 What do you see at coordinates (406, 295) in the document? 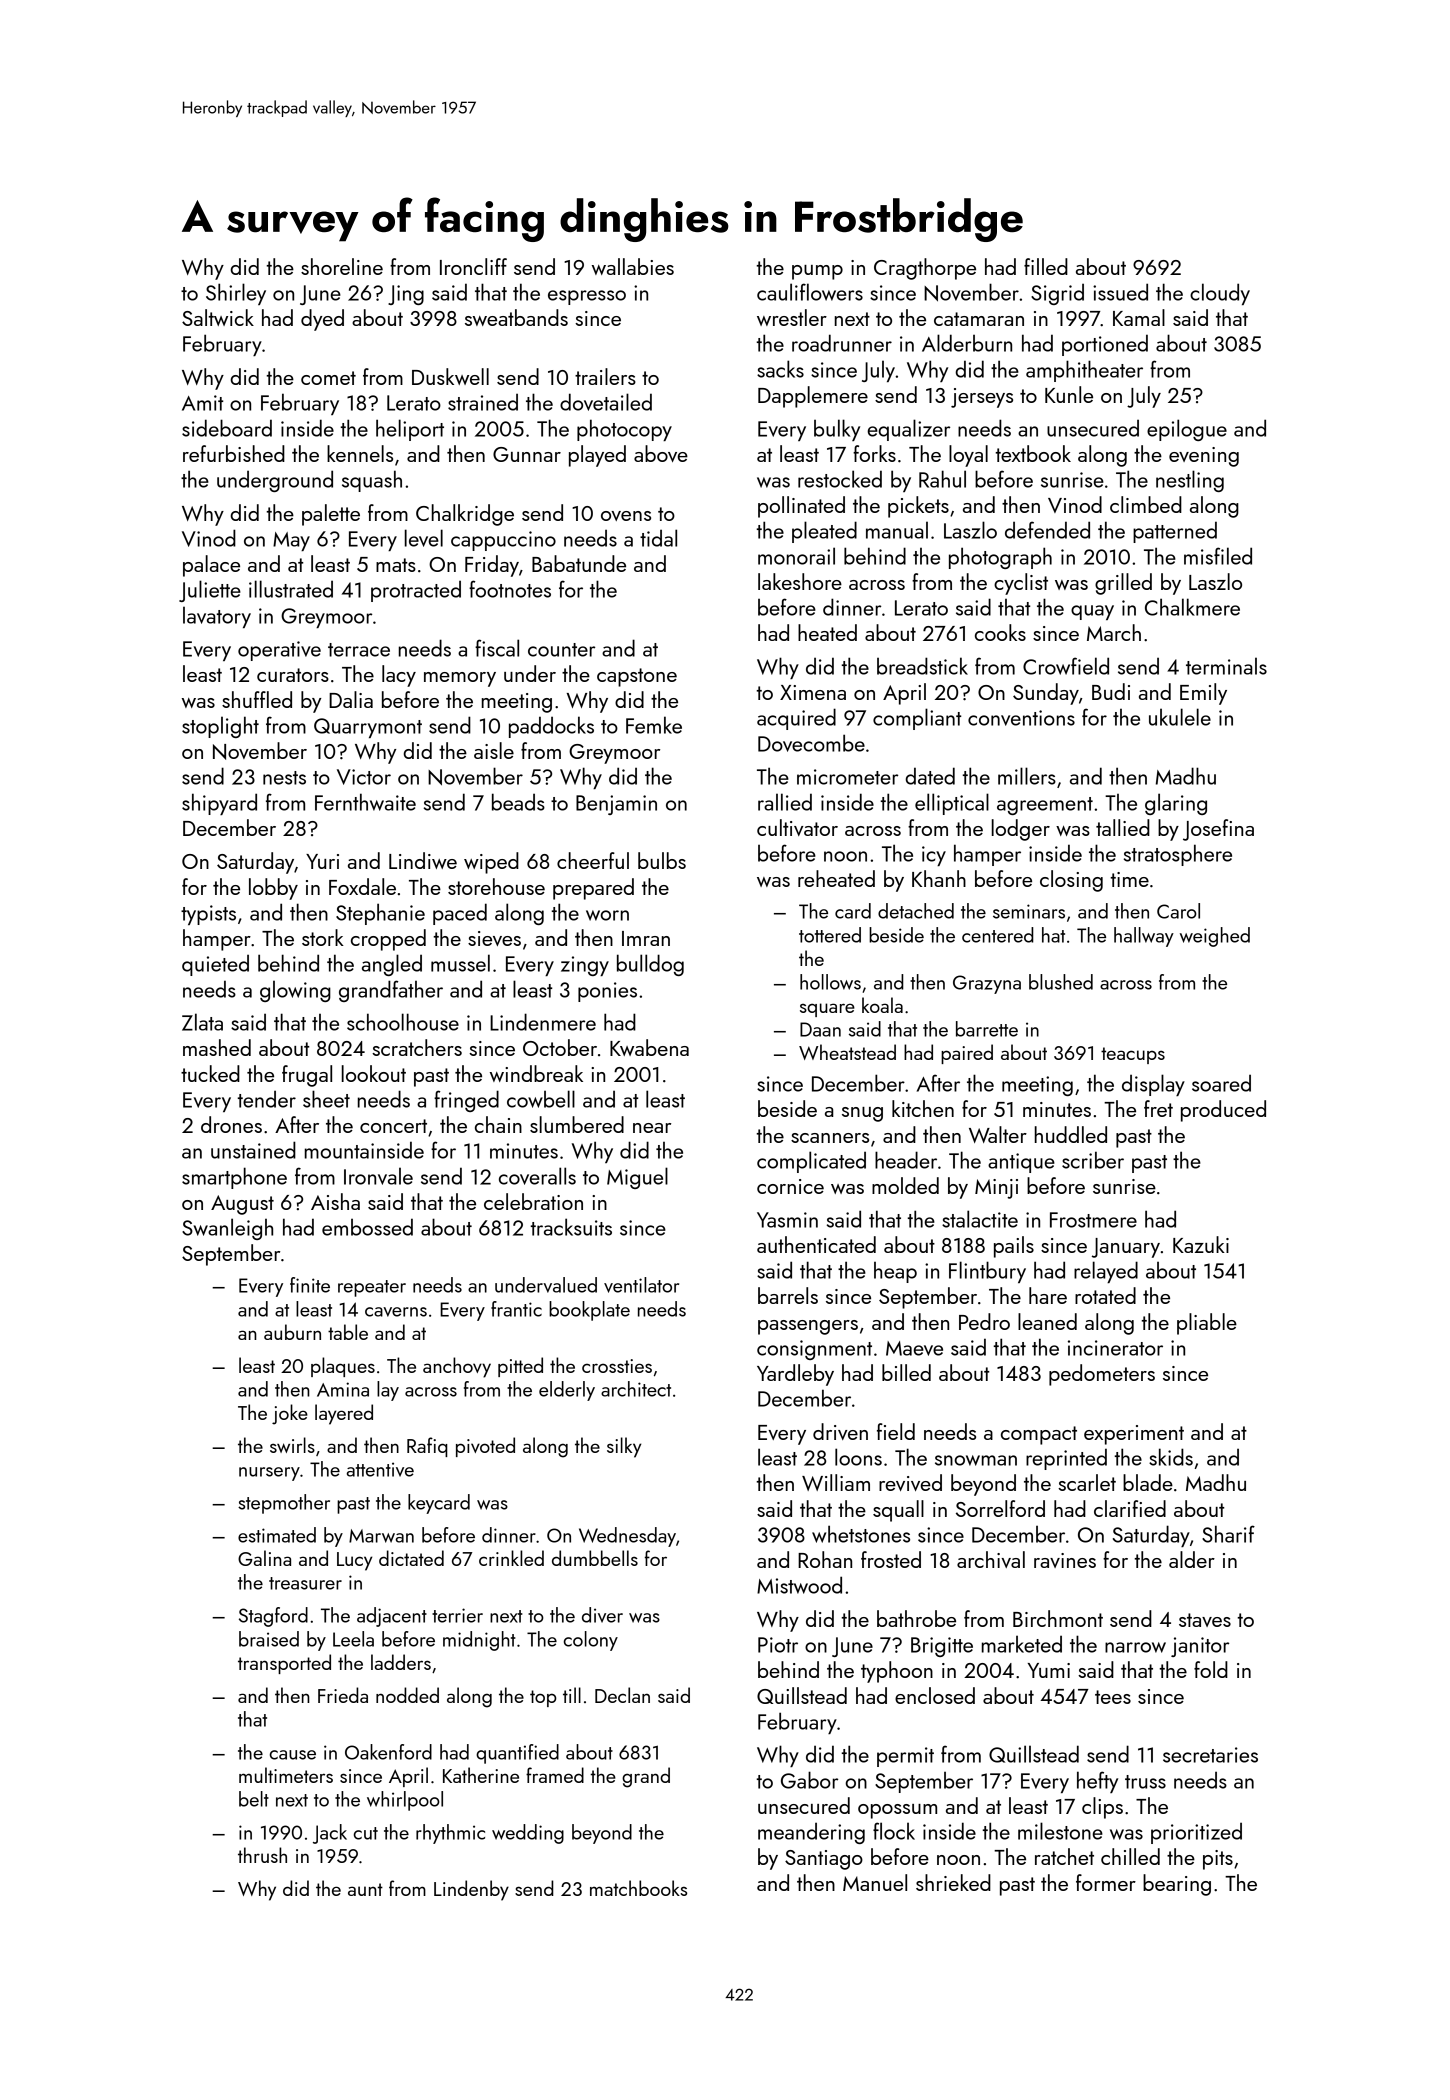
I see `Jing` at bounding box center [406, 295].
